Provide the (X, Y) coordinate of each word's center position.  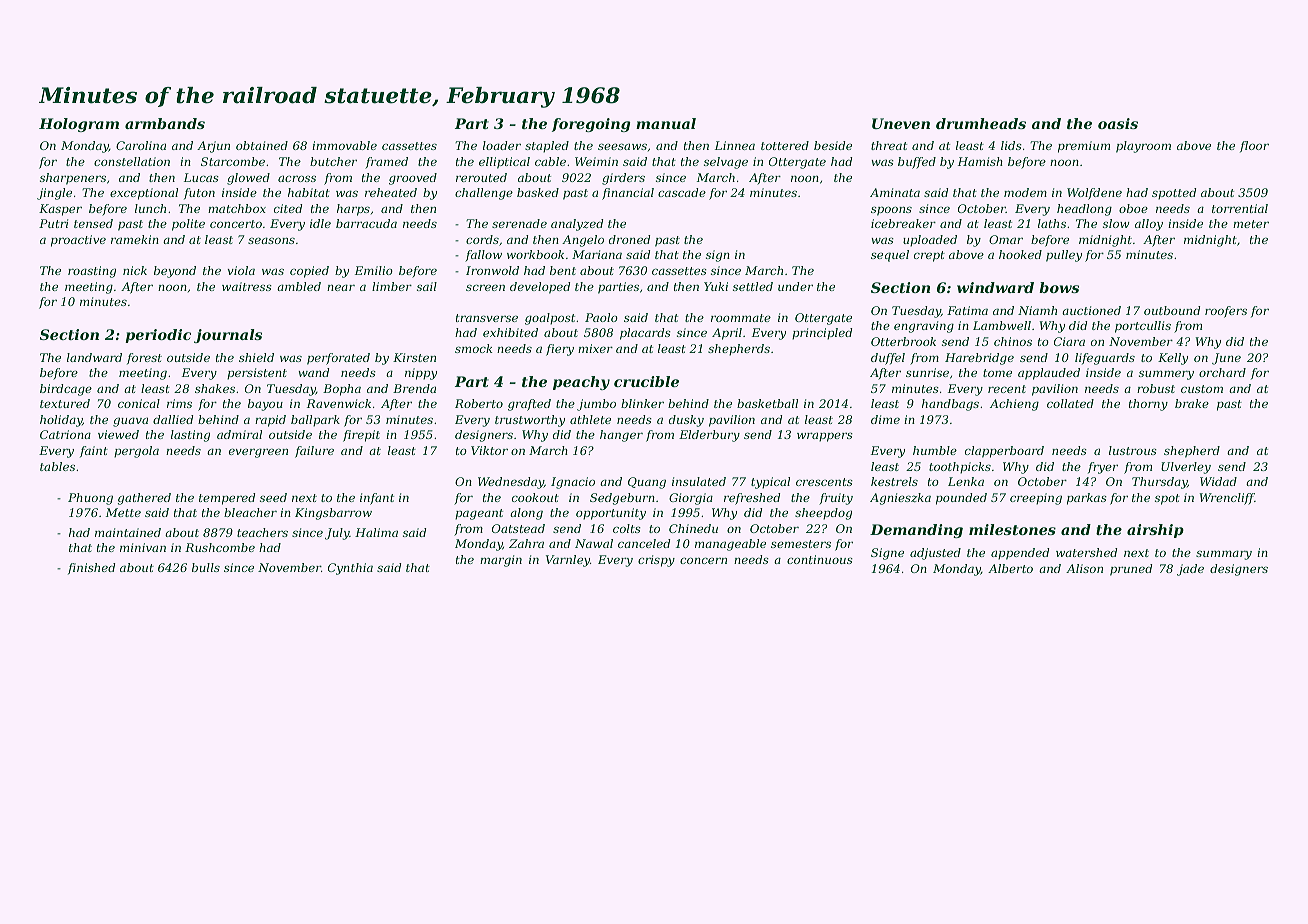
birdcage (66, 390)
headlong (1084, 210)
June (1226, 359)
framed (386, 163)
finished (91, 569)
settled (753, 286)
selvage (726, 163)
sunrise (927, 372)
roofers (1226, 312)
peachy (581, 383)
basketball (767, 403)
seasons (271, 240)
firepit (361, 436)
